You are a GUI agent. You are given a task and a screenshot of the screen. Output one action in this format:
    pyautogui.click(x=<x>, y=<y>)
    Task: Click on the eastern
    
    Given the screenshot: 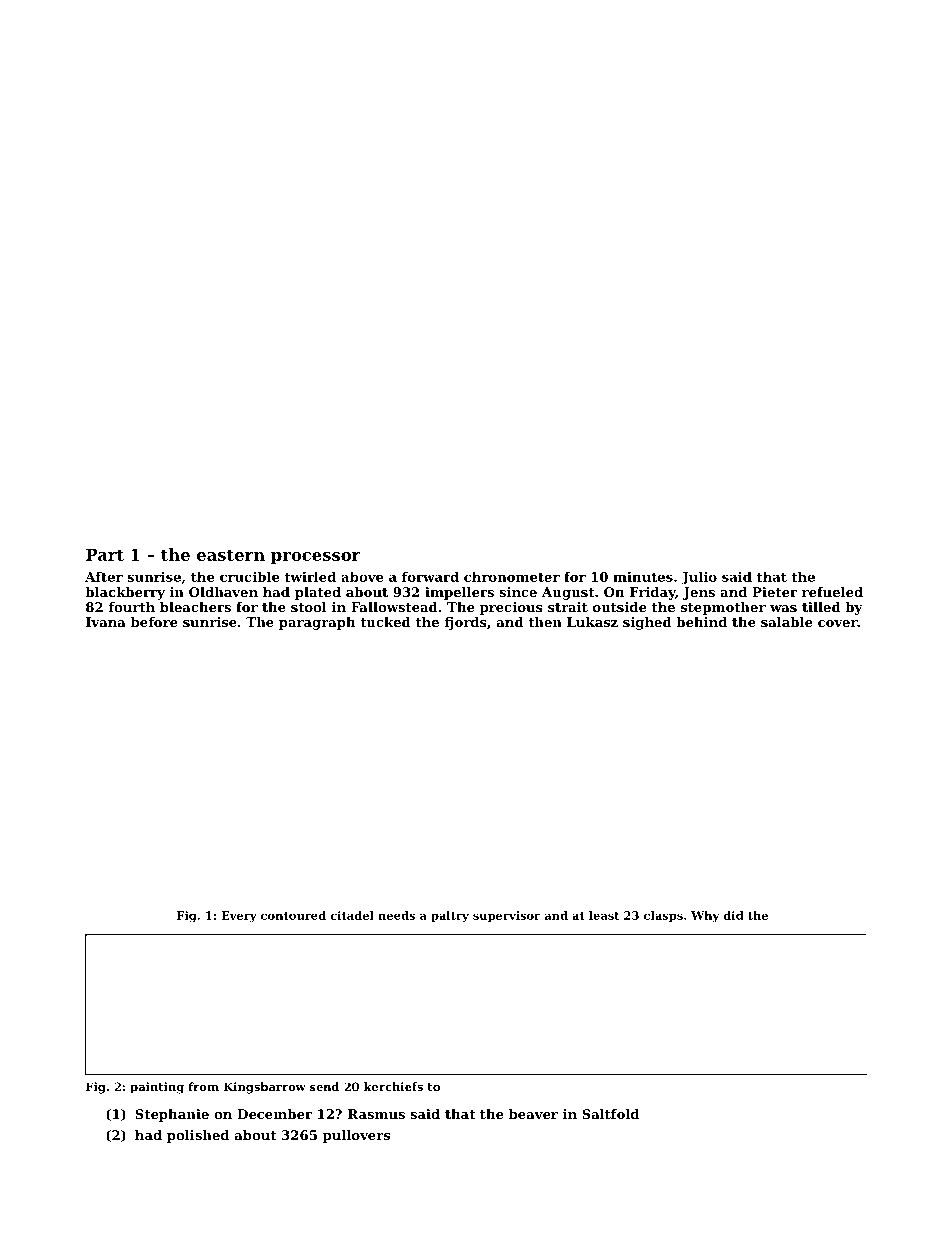 What is the action you would take?
    pyautogui.click(x=231, y=555)
